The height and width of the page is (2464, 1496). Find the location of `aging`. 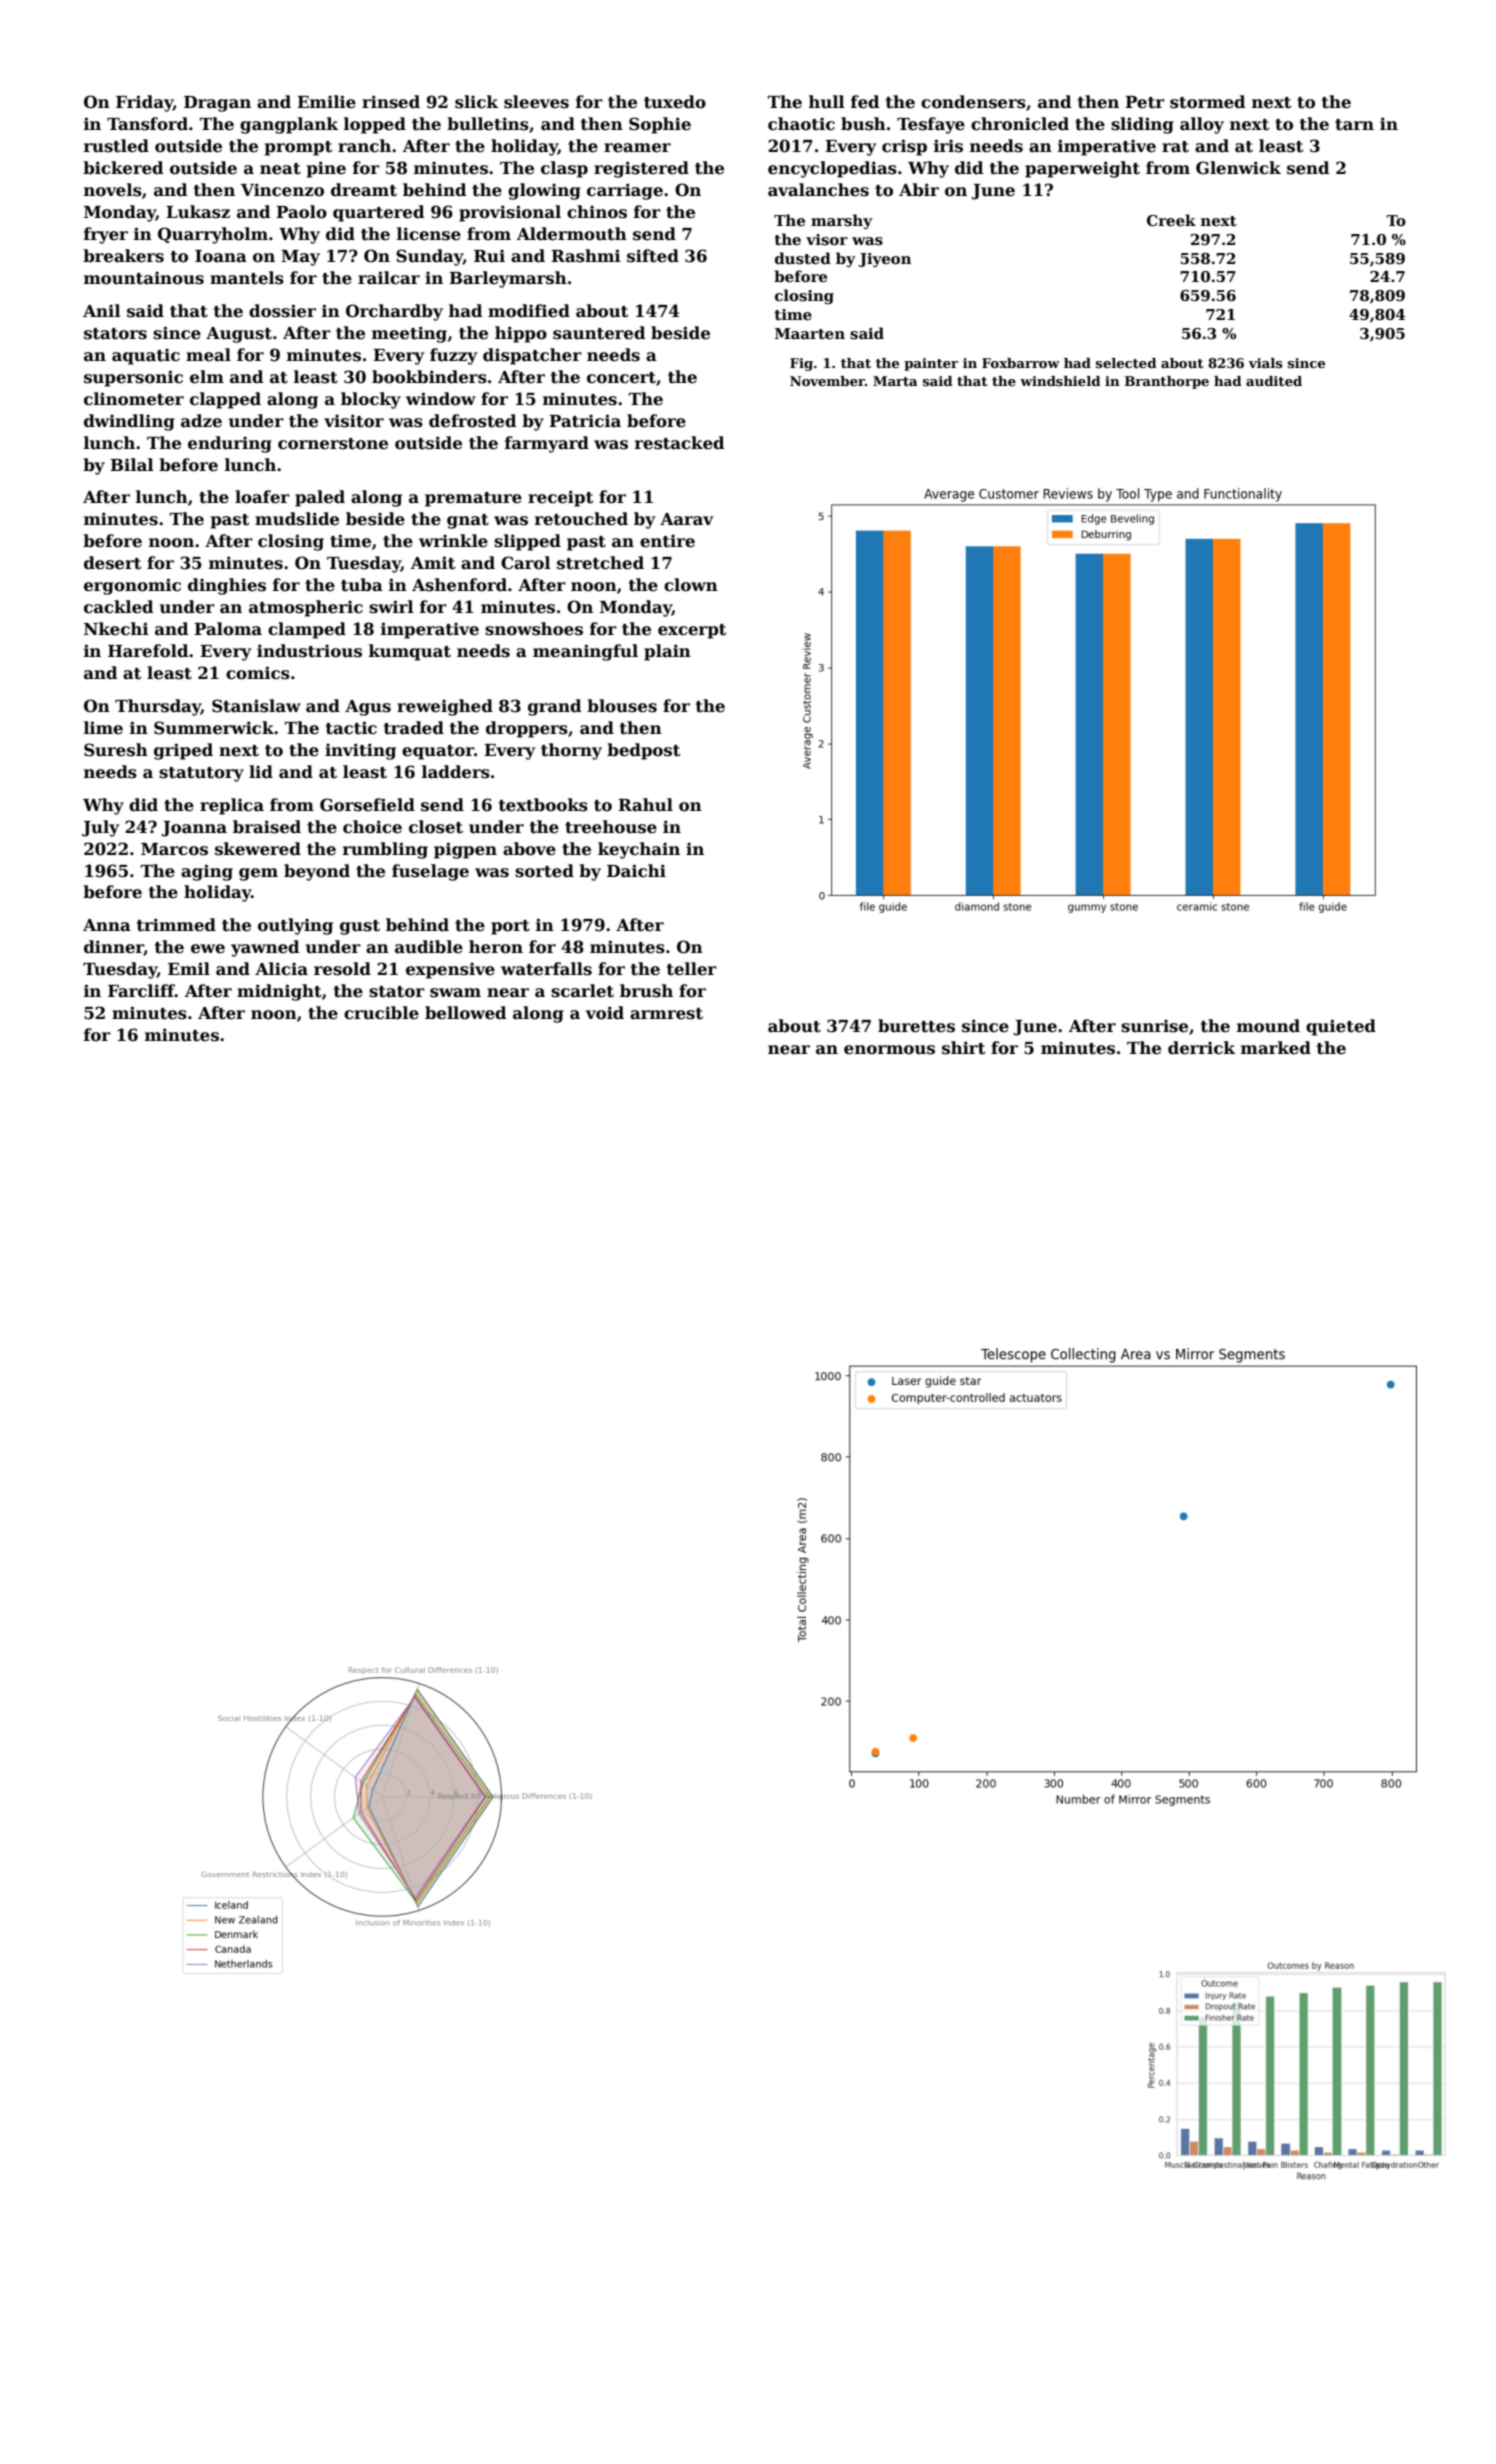

aging is located at coordinates (207, 872).
